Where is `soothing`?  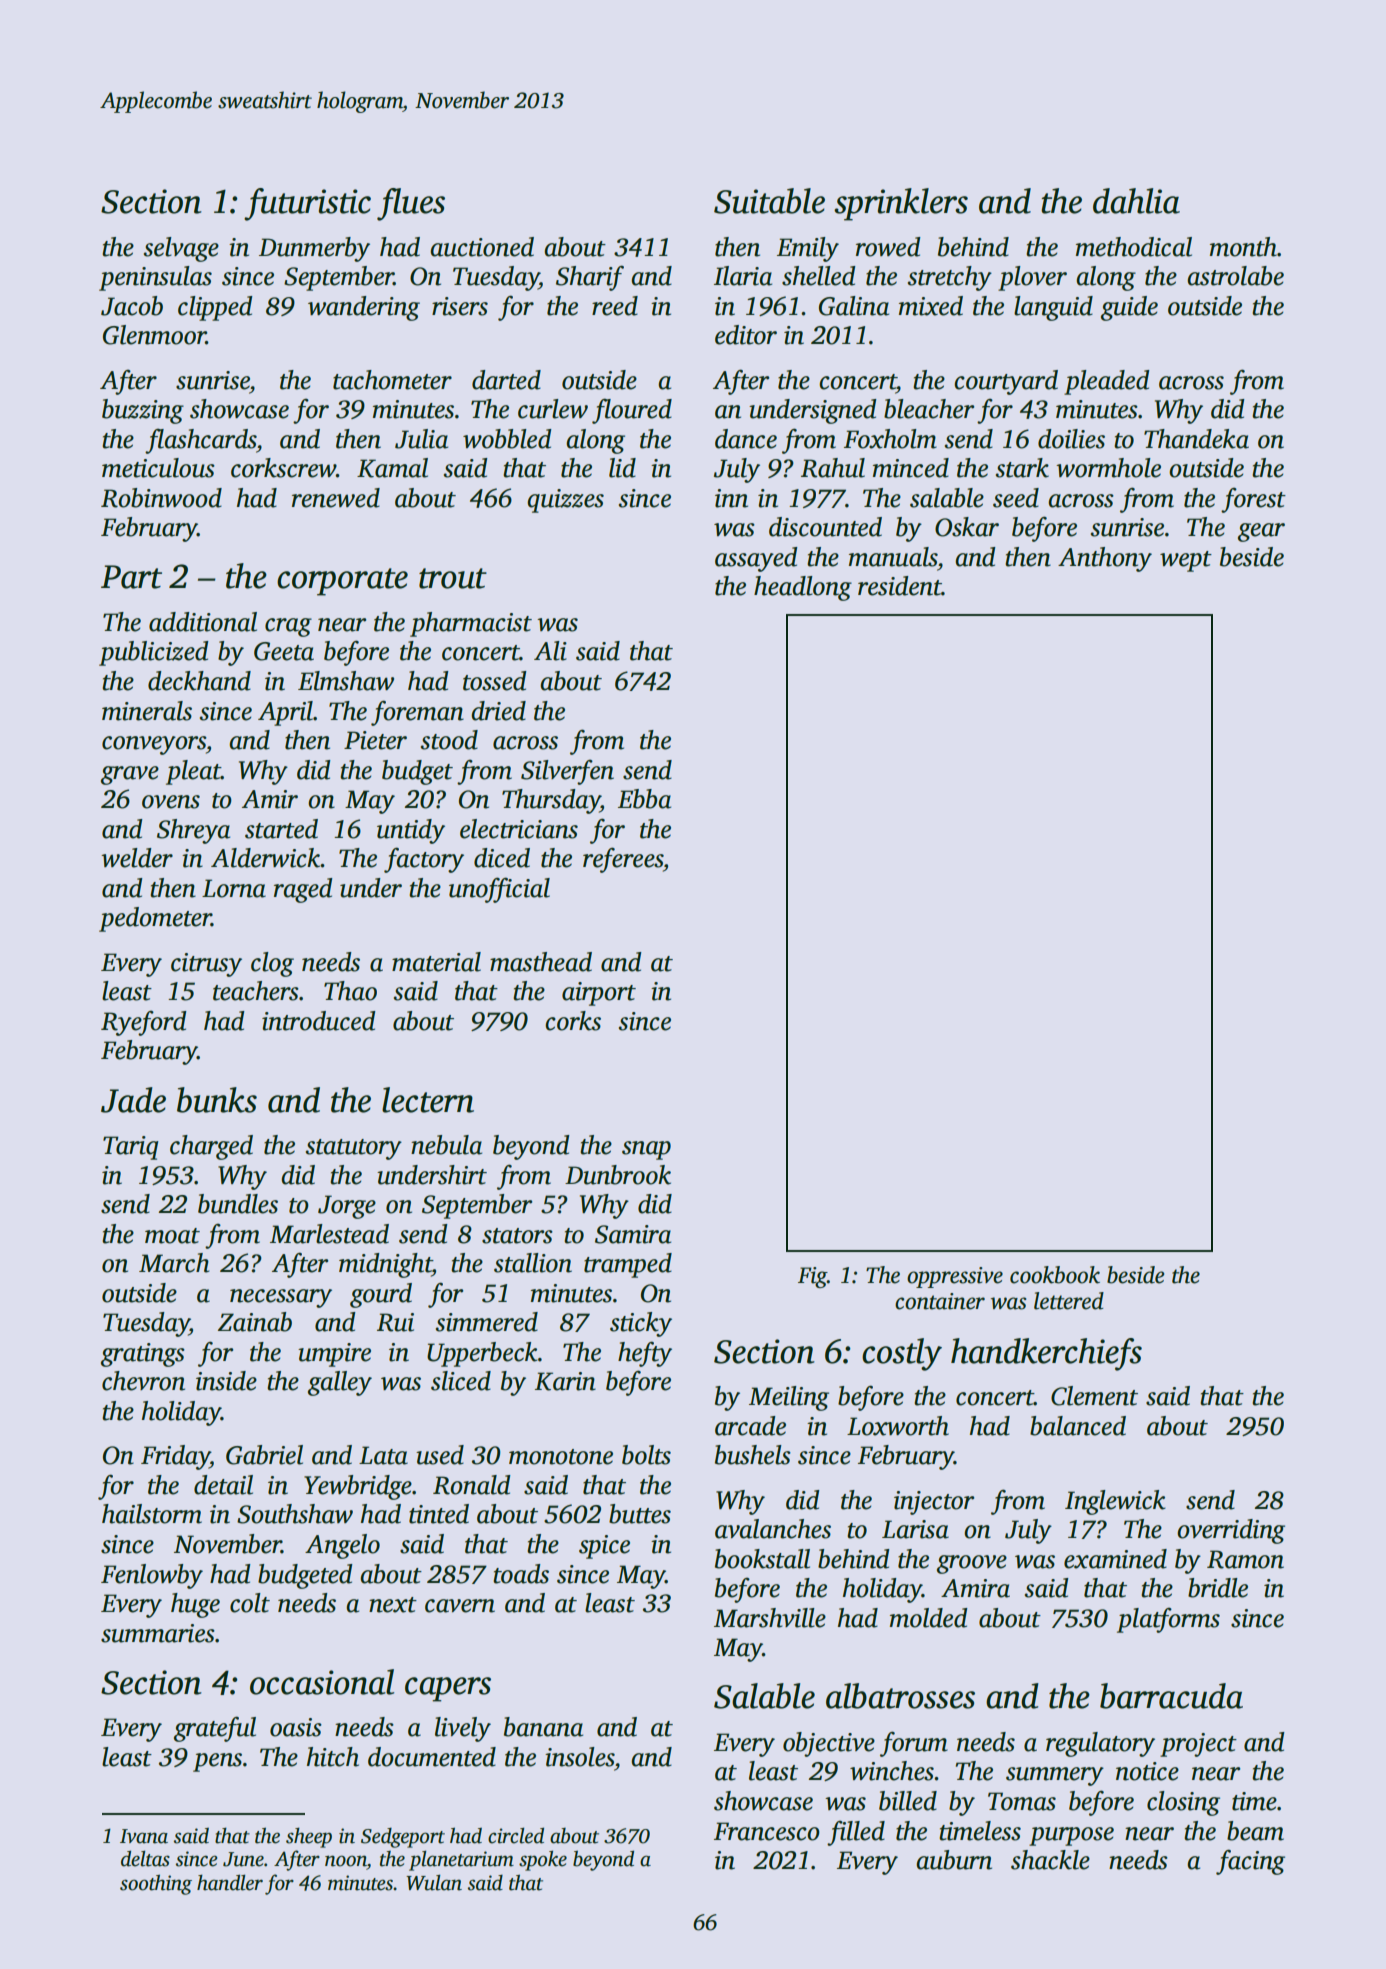 soothing is located at coordinates (156, 1884).
